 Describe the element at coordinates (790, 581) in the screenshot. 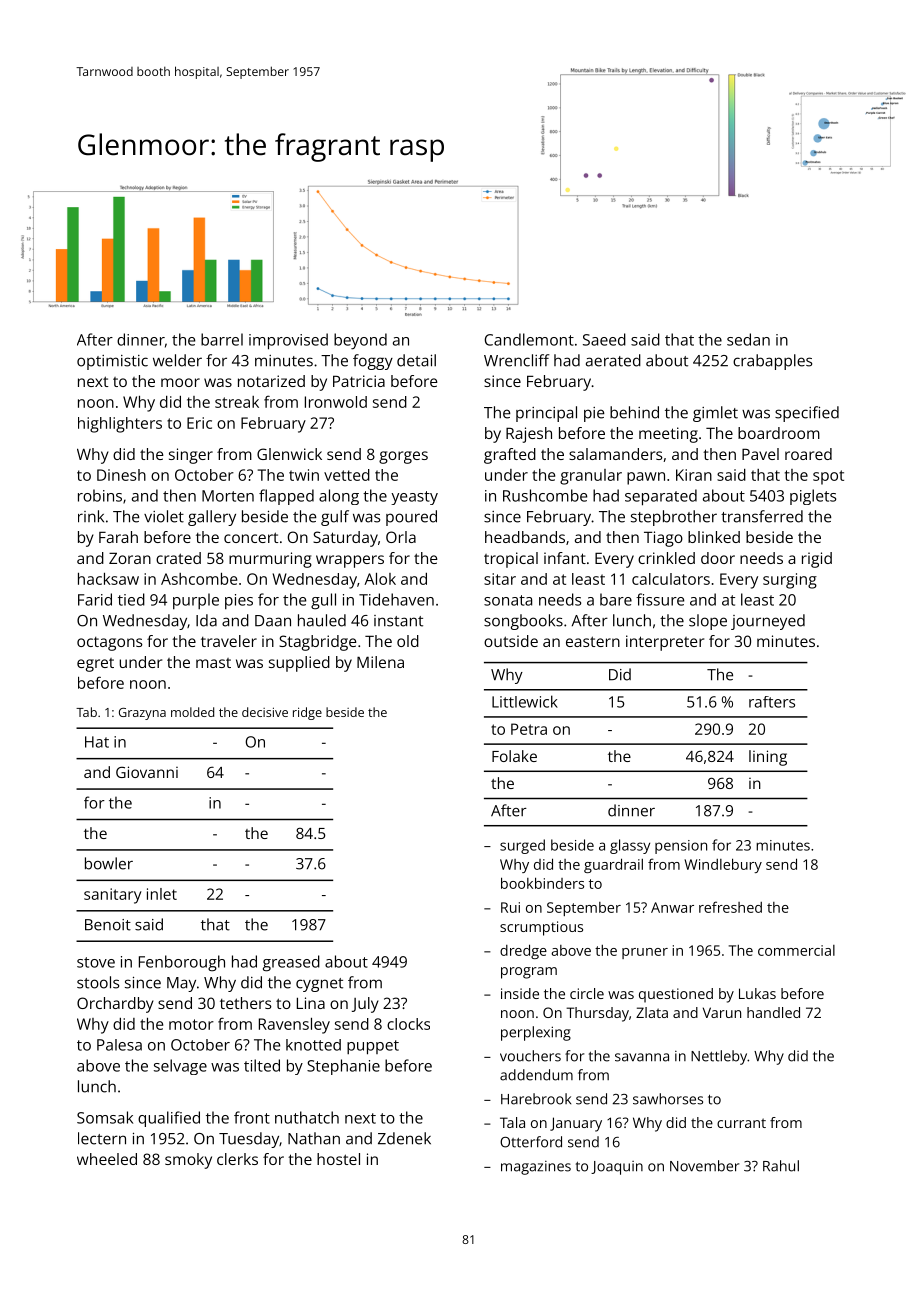

I see `surging` at that location.
